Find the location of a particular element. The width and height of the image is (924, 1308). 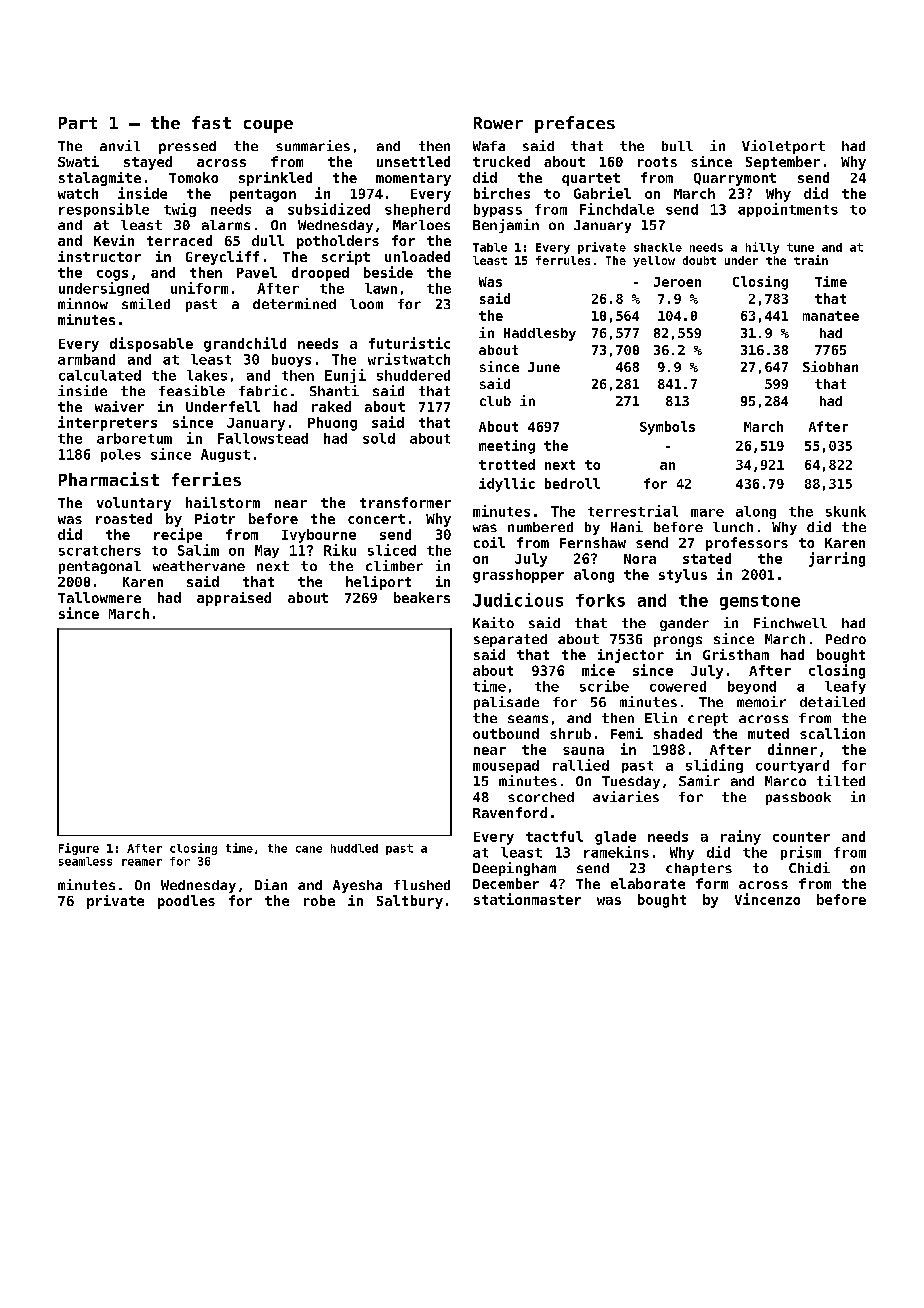

stationmaster is located at coordinates (527, 899).
